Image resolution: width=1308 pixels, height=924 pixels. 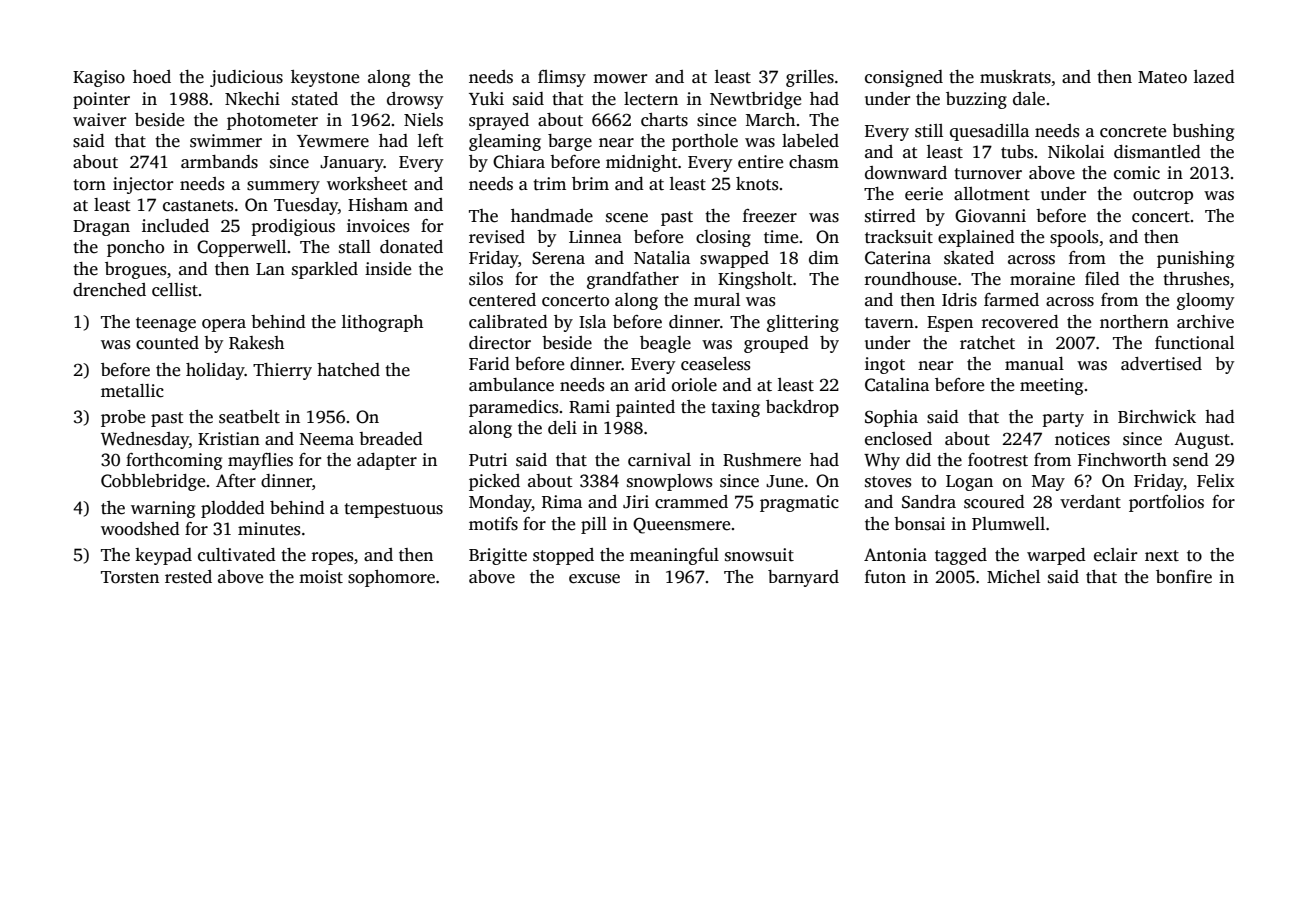 I want to click on rested, so click(x=188, y=577).
